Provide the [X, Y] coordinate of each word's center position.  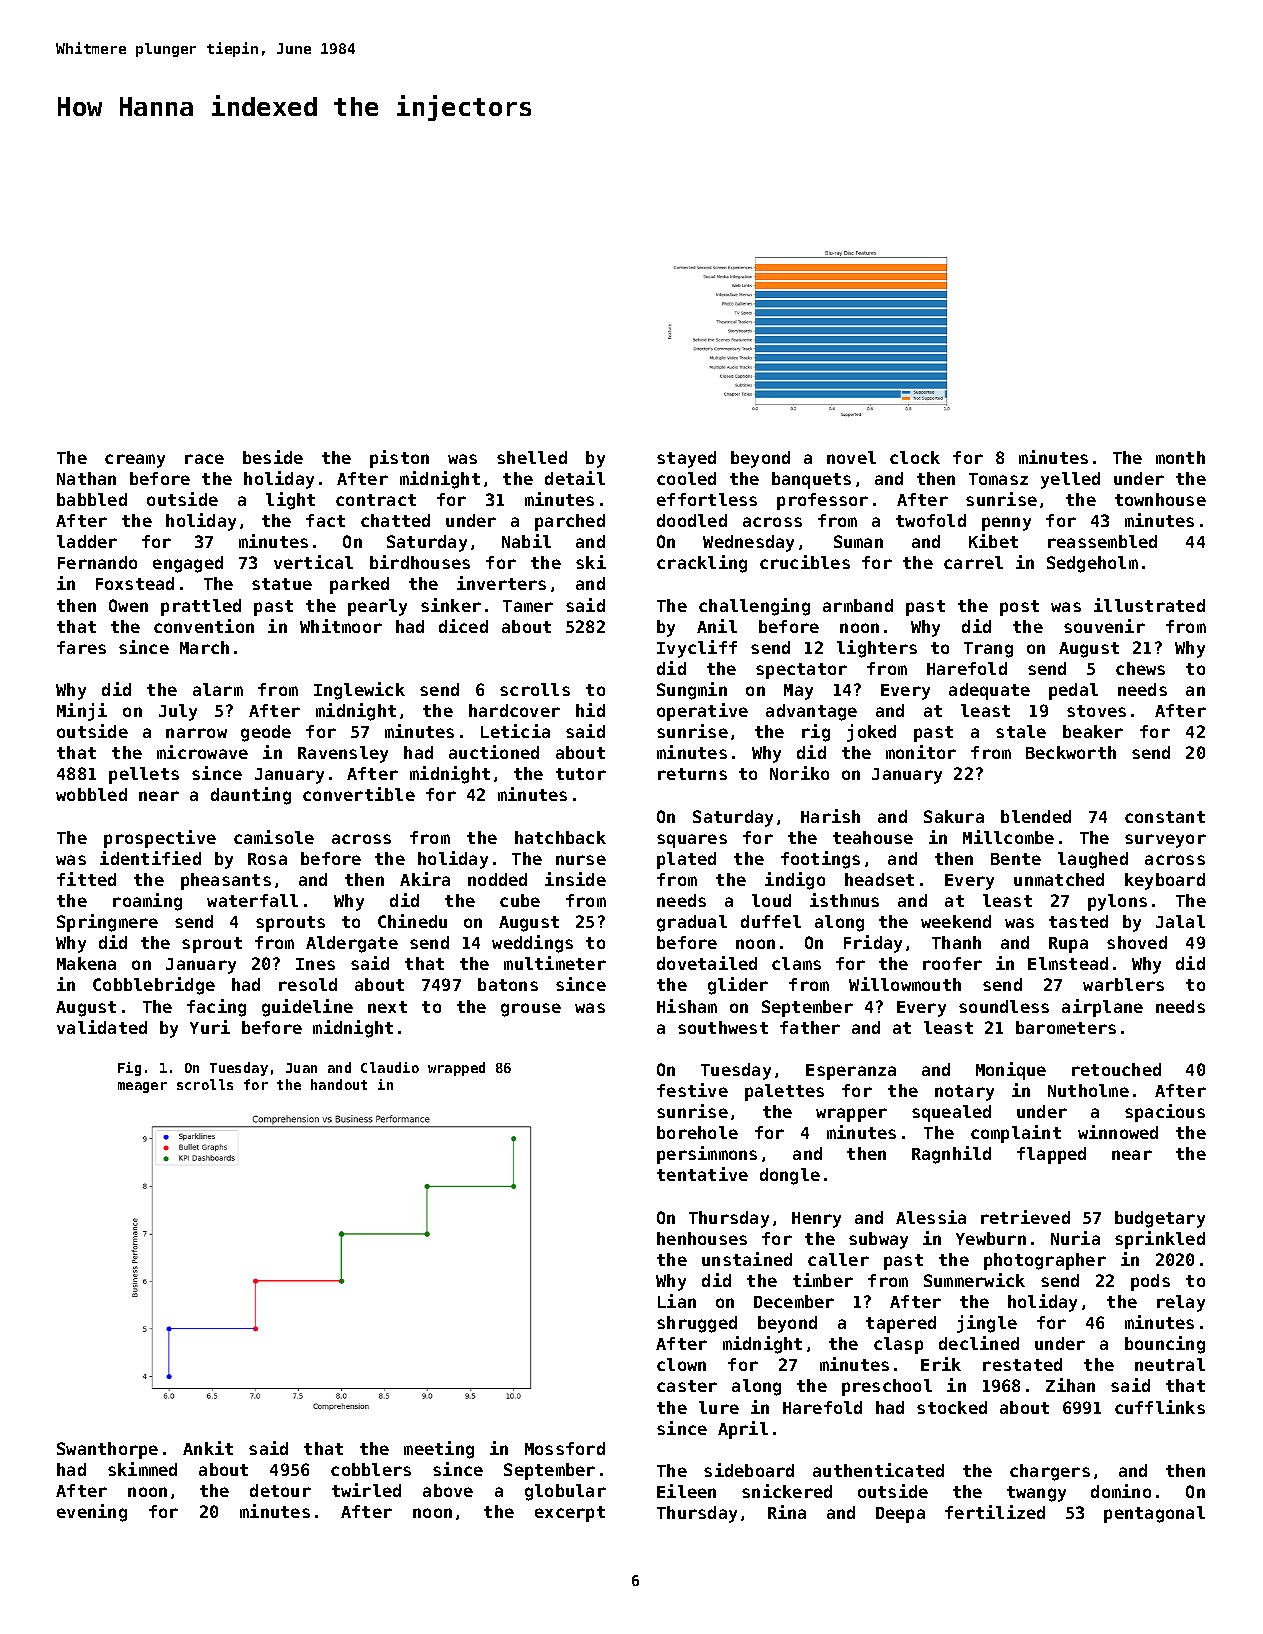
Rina [787, 1512]
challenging [754, 607]
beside [273, 457]
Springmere [107, 923]
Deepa [900, 1515]
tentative [702, 1174]
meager [142, 1087]
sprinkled [1160, 1240]
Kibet [993, 541]
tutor [581, 774]
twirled [366, 1490]
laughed [1093, 860]
